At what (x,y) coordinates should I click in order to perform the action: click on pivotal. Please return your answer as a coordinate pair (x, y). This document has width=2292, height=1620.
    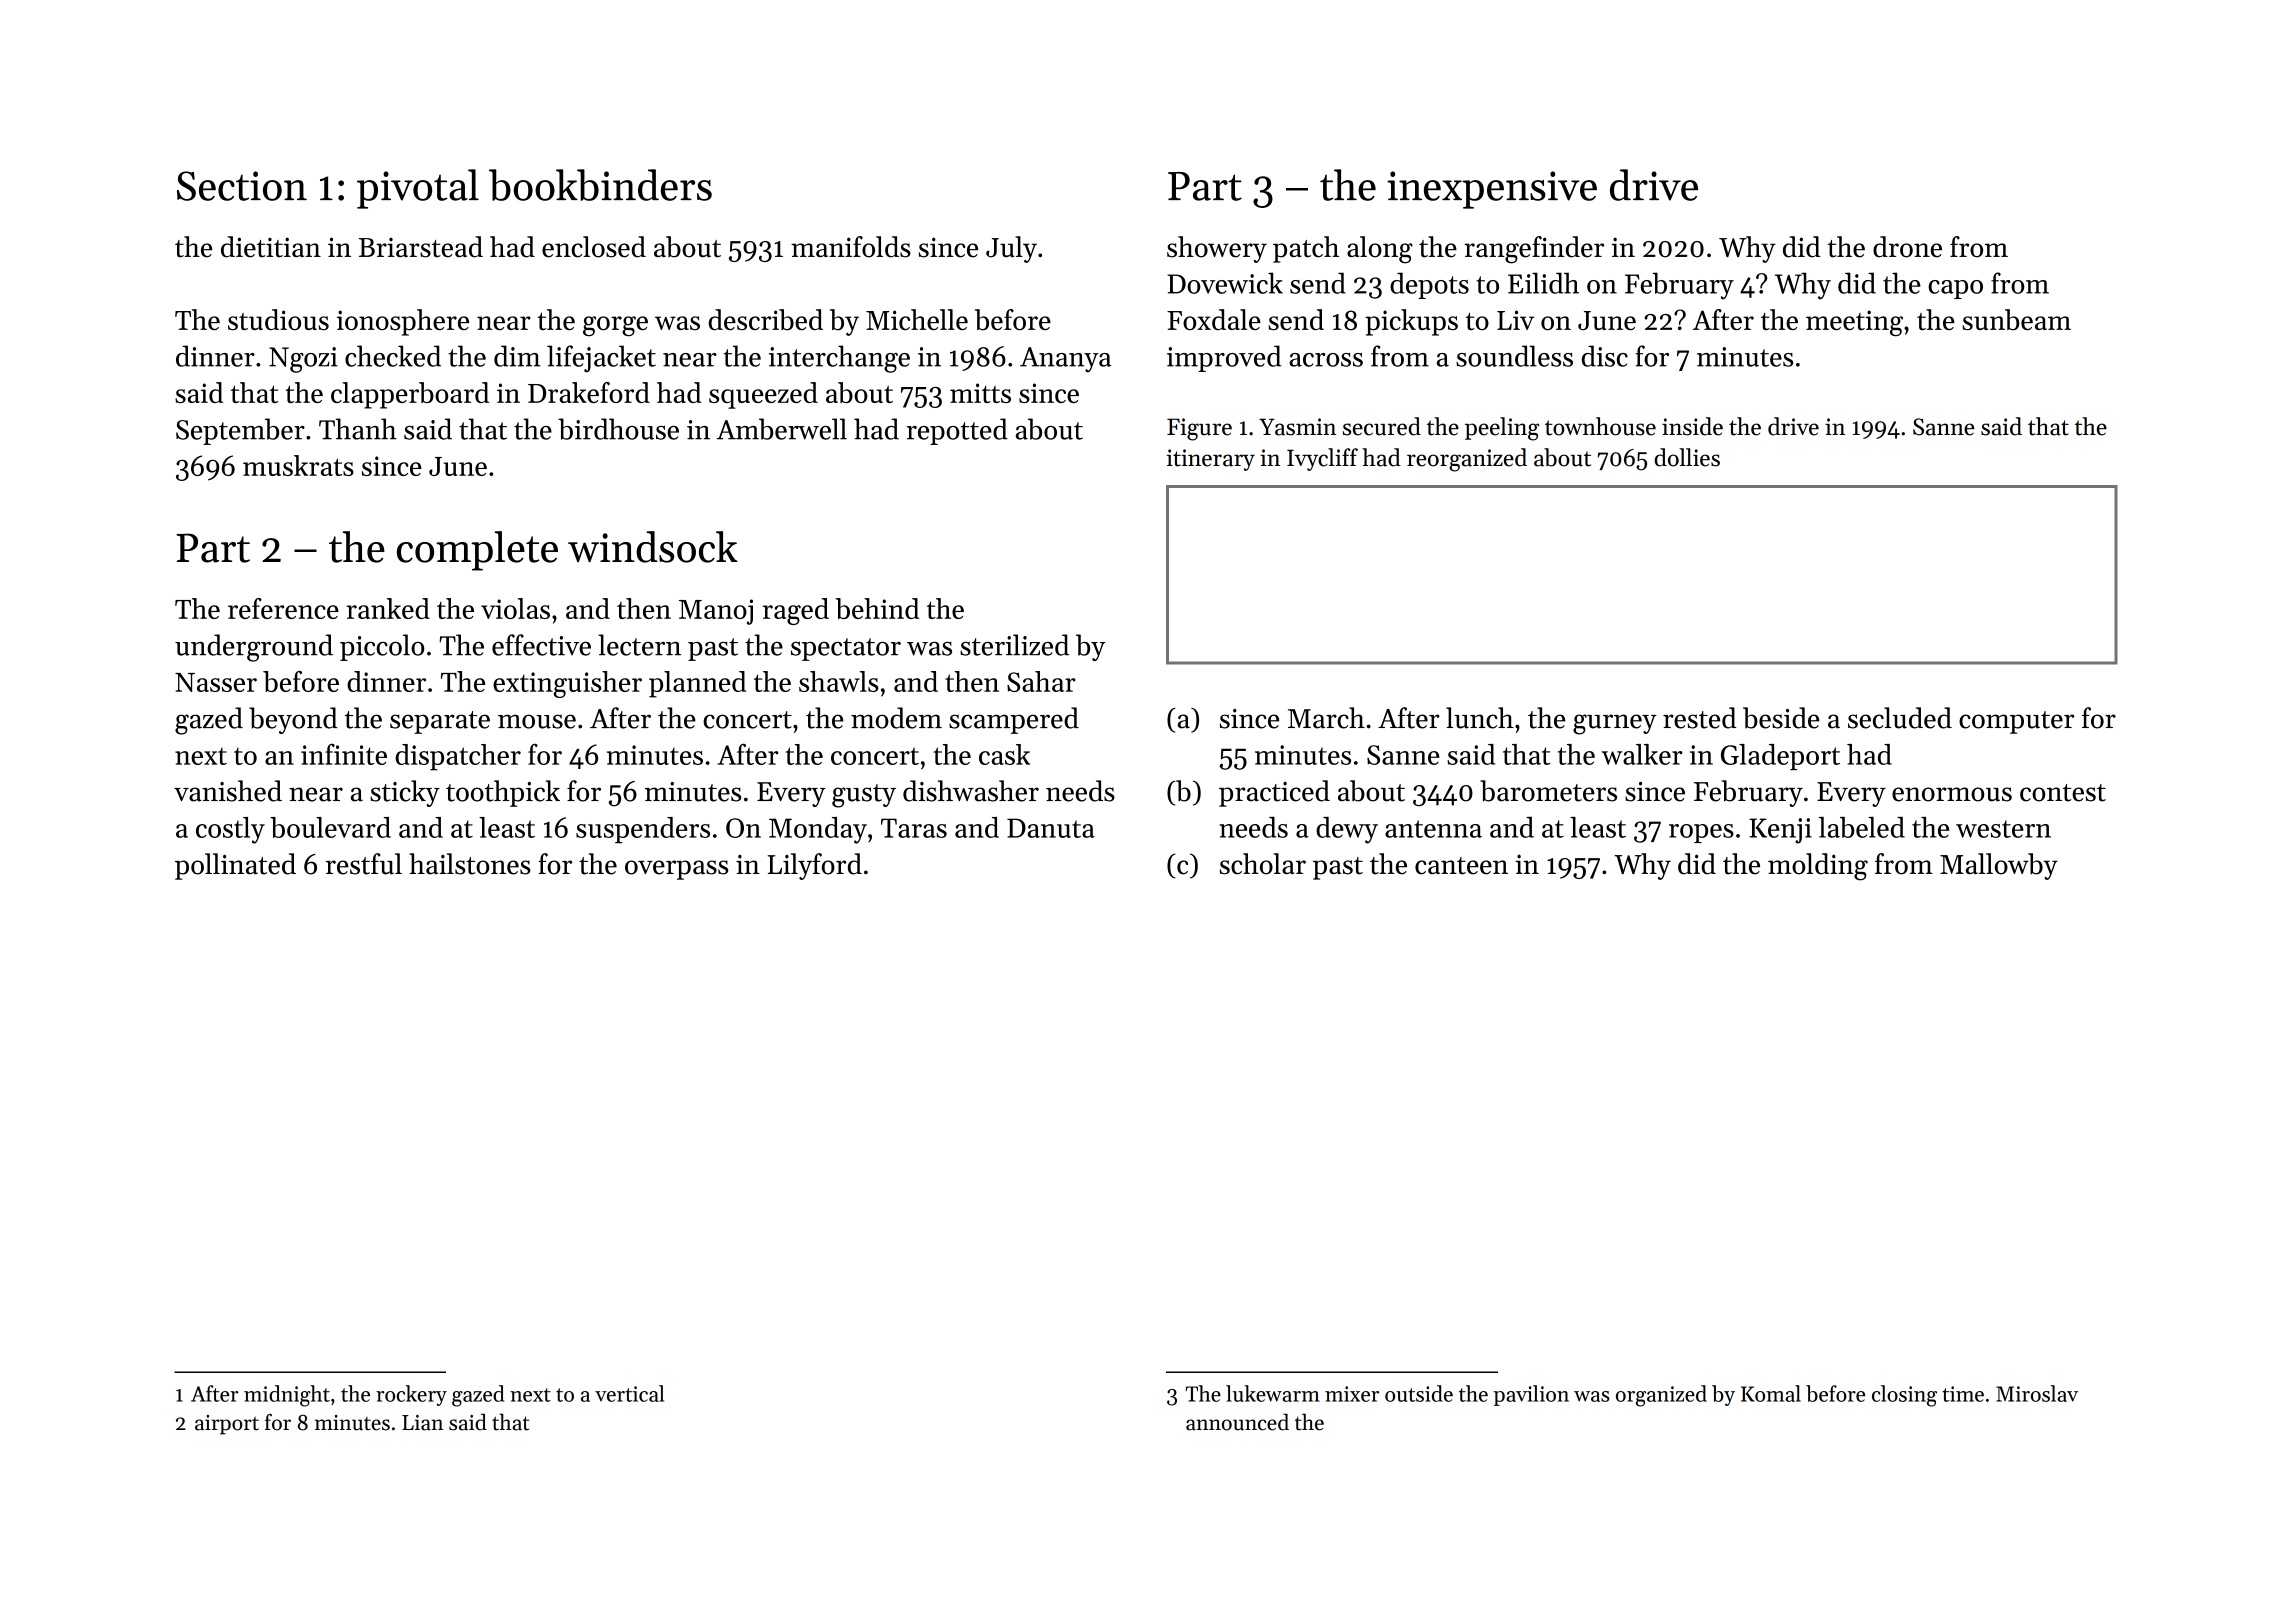
    Looking at the image, I should click on (418, 189).
